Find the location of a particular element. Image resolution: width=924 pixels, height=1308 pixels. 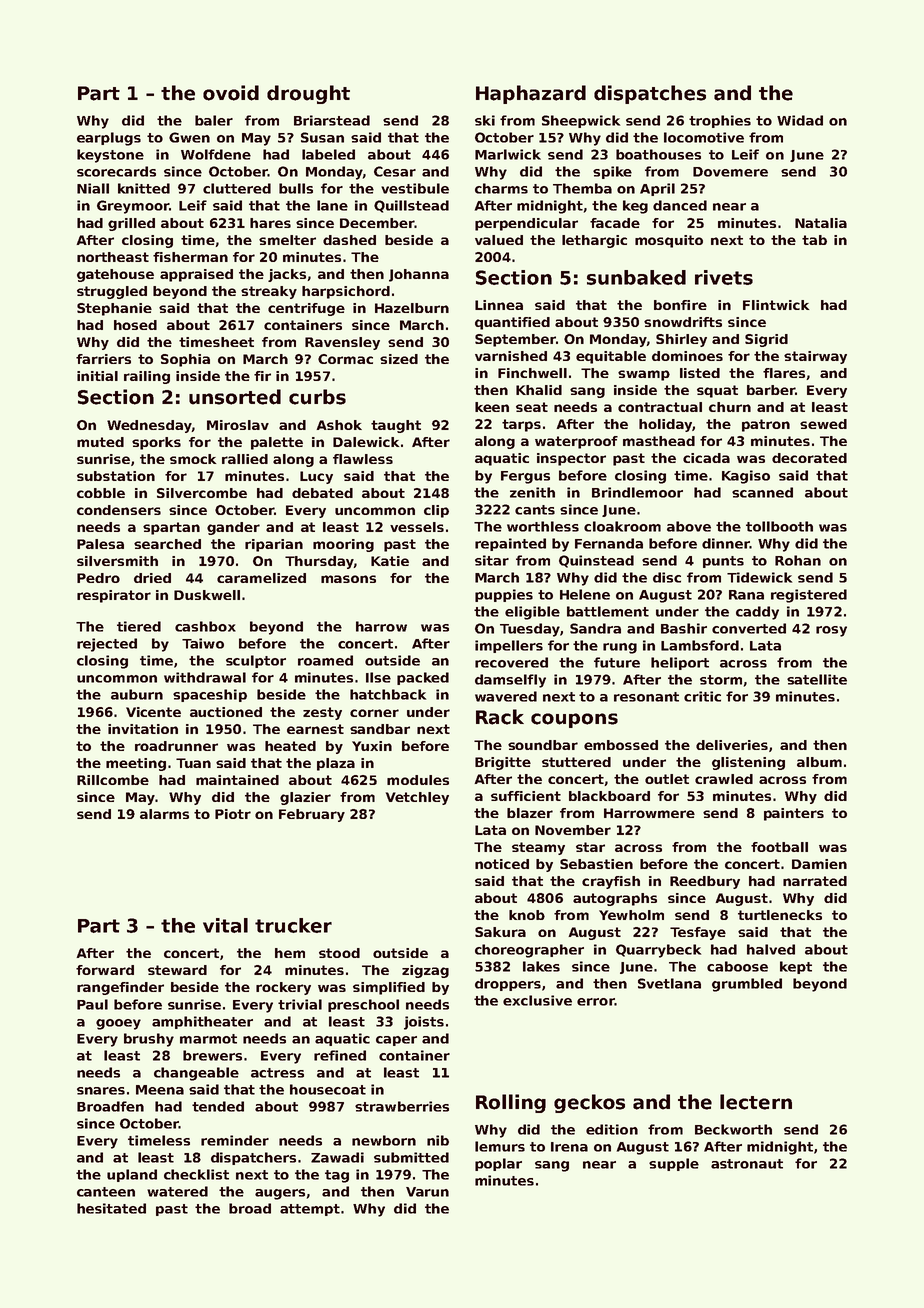

auctioned is located at coordinates (226, 712).
